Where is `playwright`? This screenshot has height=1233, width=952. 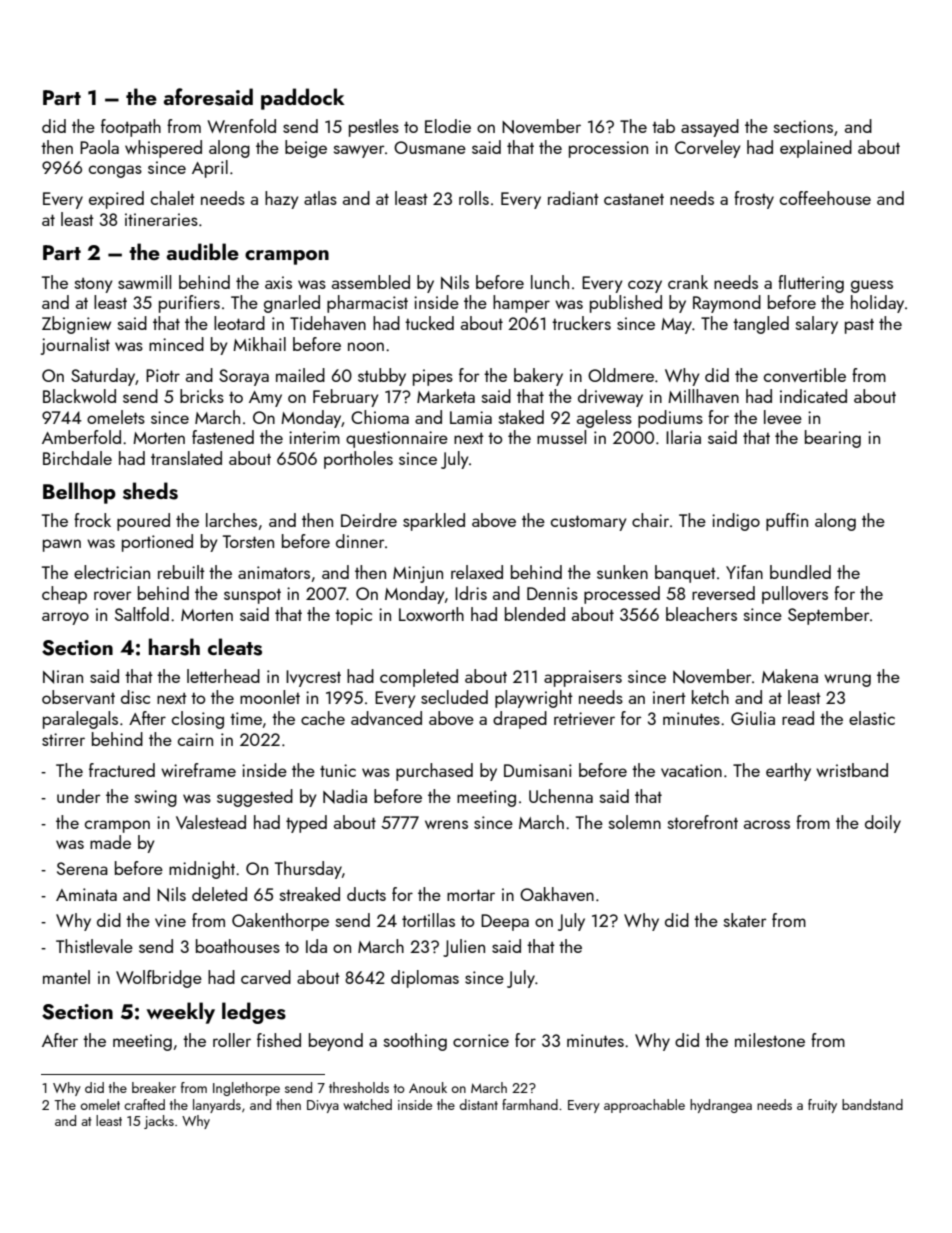 playwright is located at coordinates (534, 699).
